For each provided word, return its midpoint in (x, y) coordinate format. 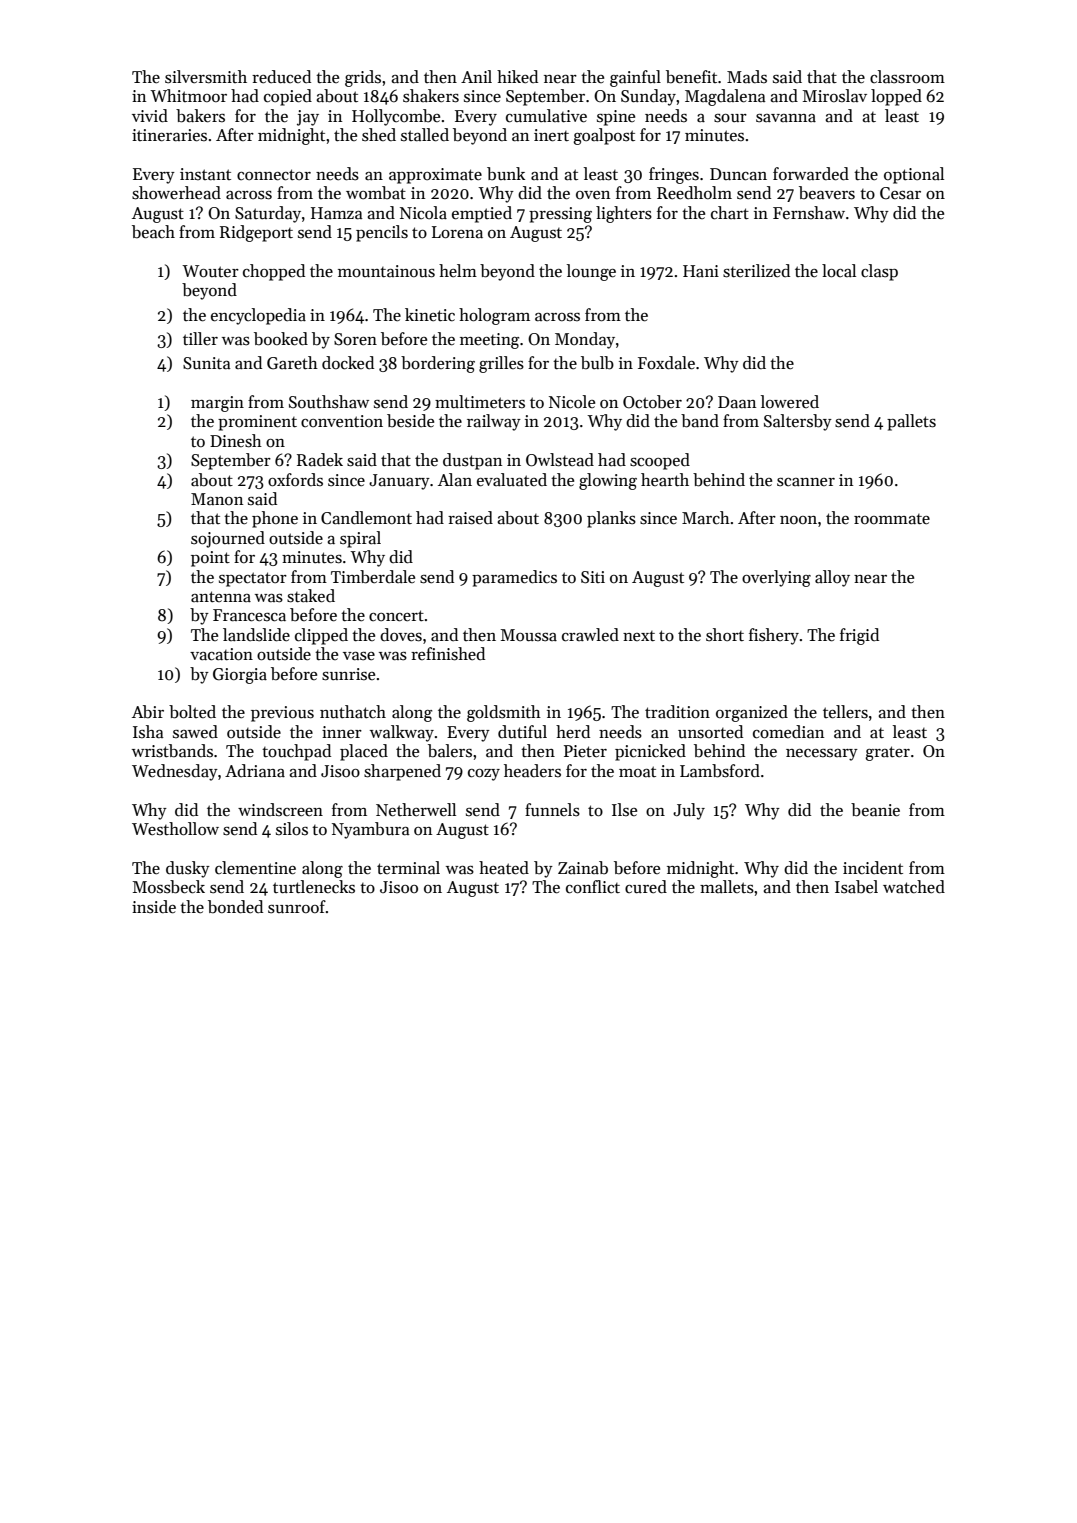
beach (153, 232)
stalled (425, 135)
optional (914, 175)
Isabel (856, 887)
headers (532, 771)
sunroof (297, 907)
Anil (476, 76)
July (689, 811)
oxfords (295, 480)
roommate (892, 519)
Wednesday (175, 772)
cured (646, 887)
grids (363, 78)
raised (470, 518)
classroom (907, 77)
